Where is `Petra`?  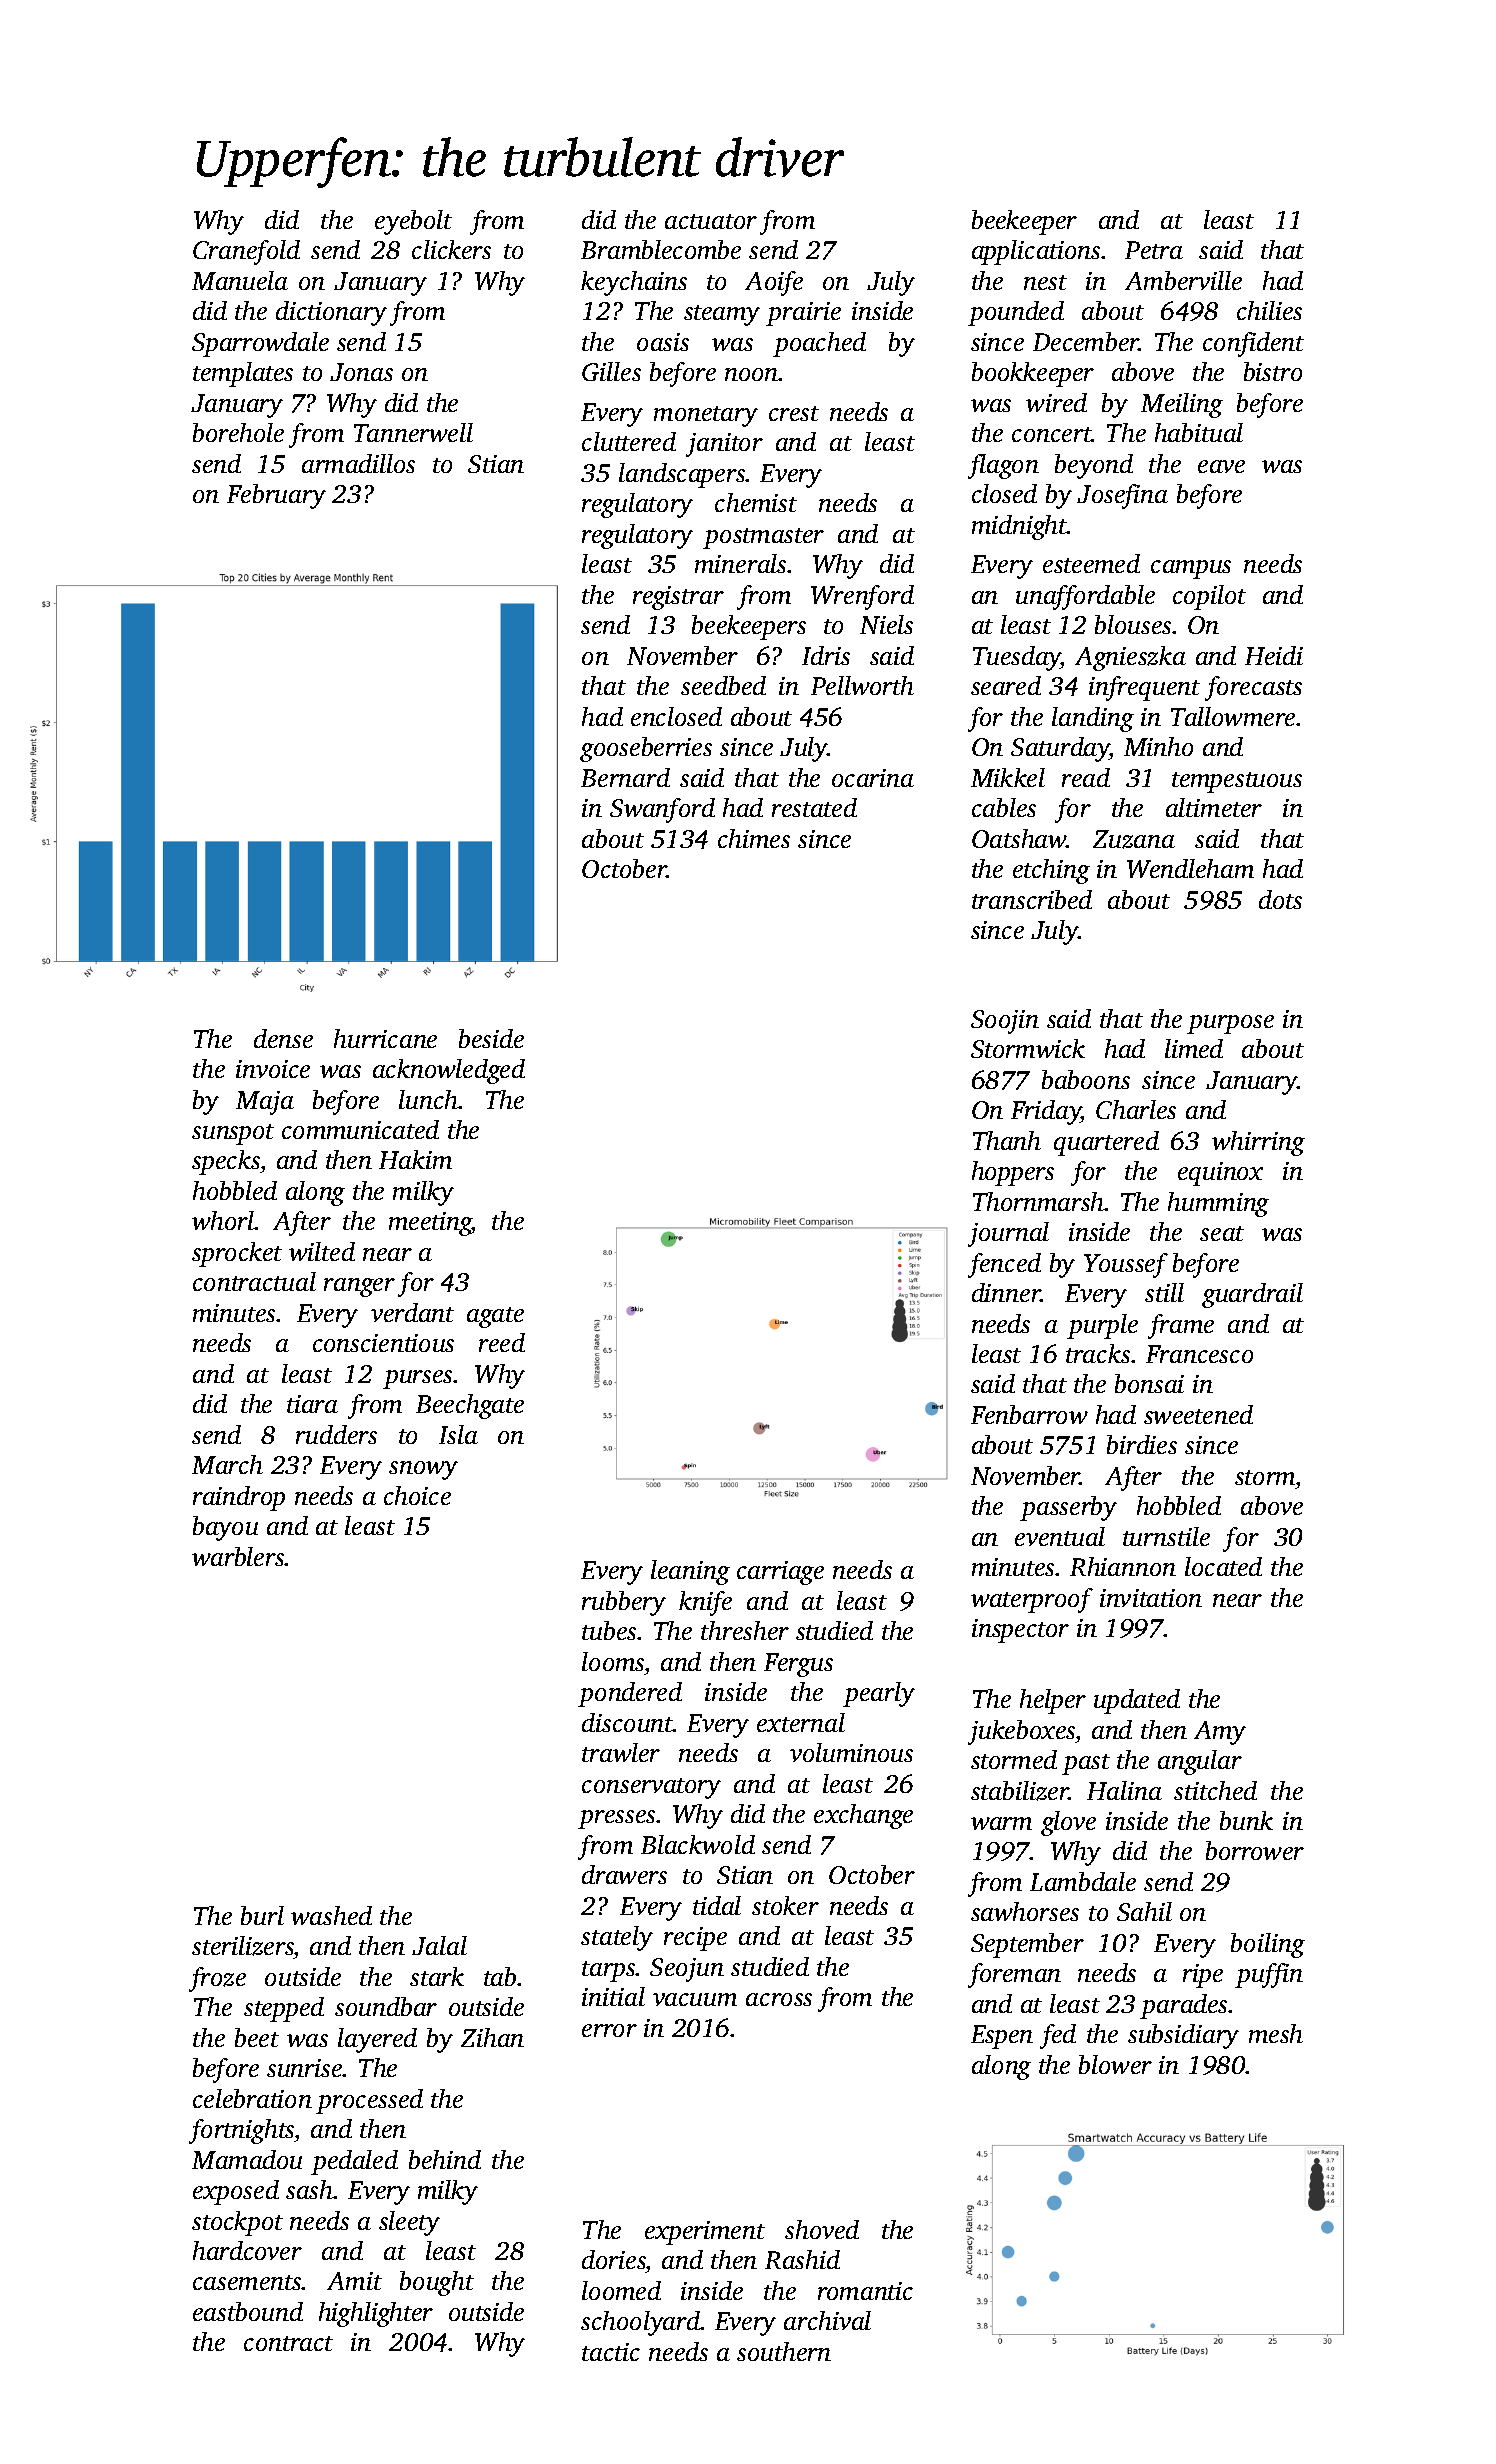 Petra is located at coordinates (1154, 250).
